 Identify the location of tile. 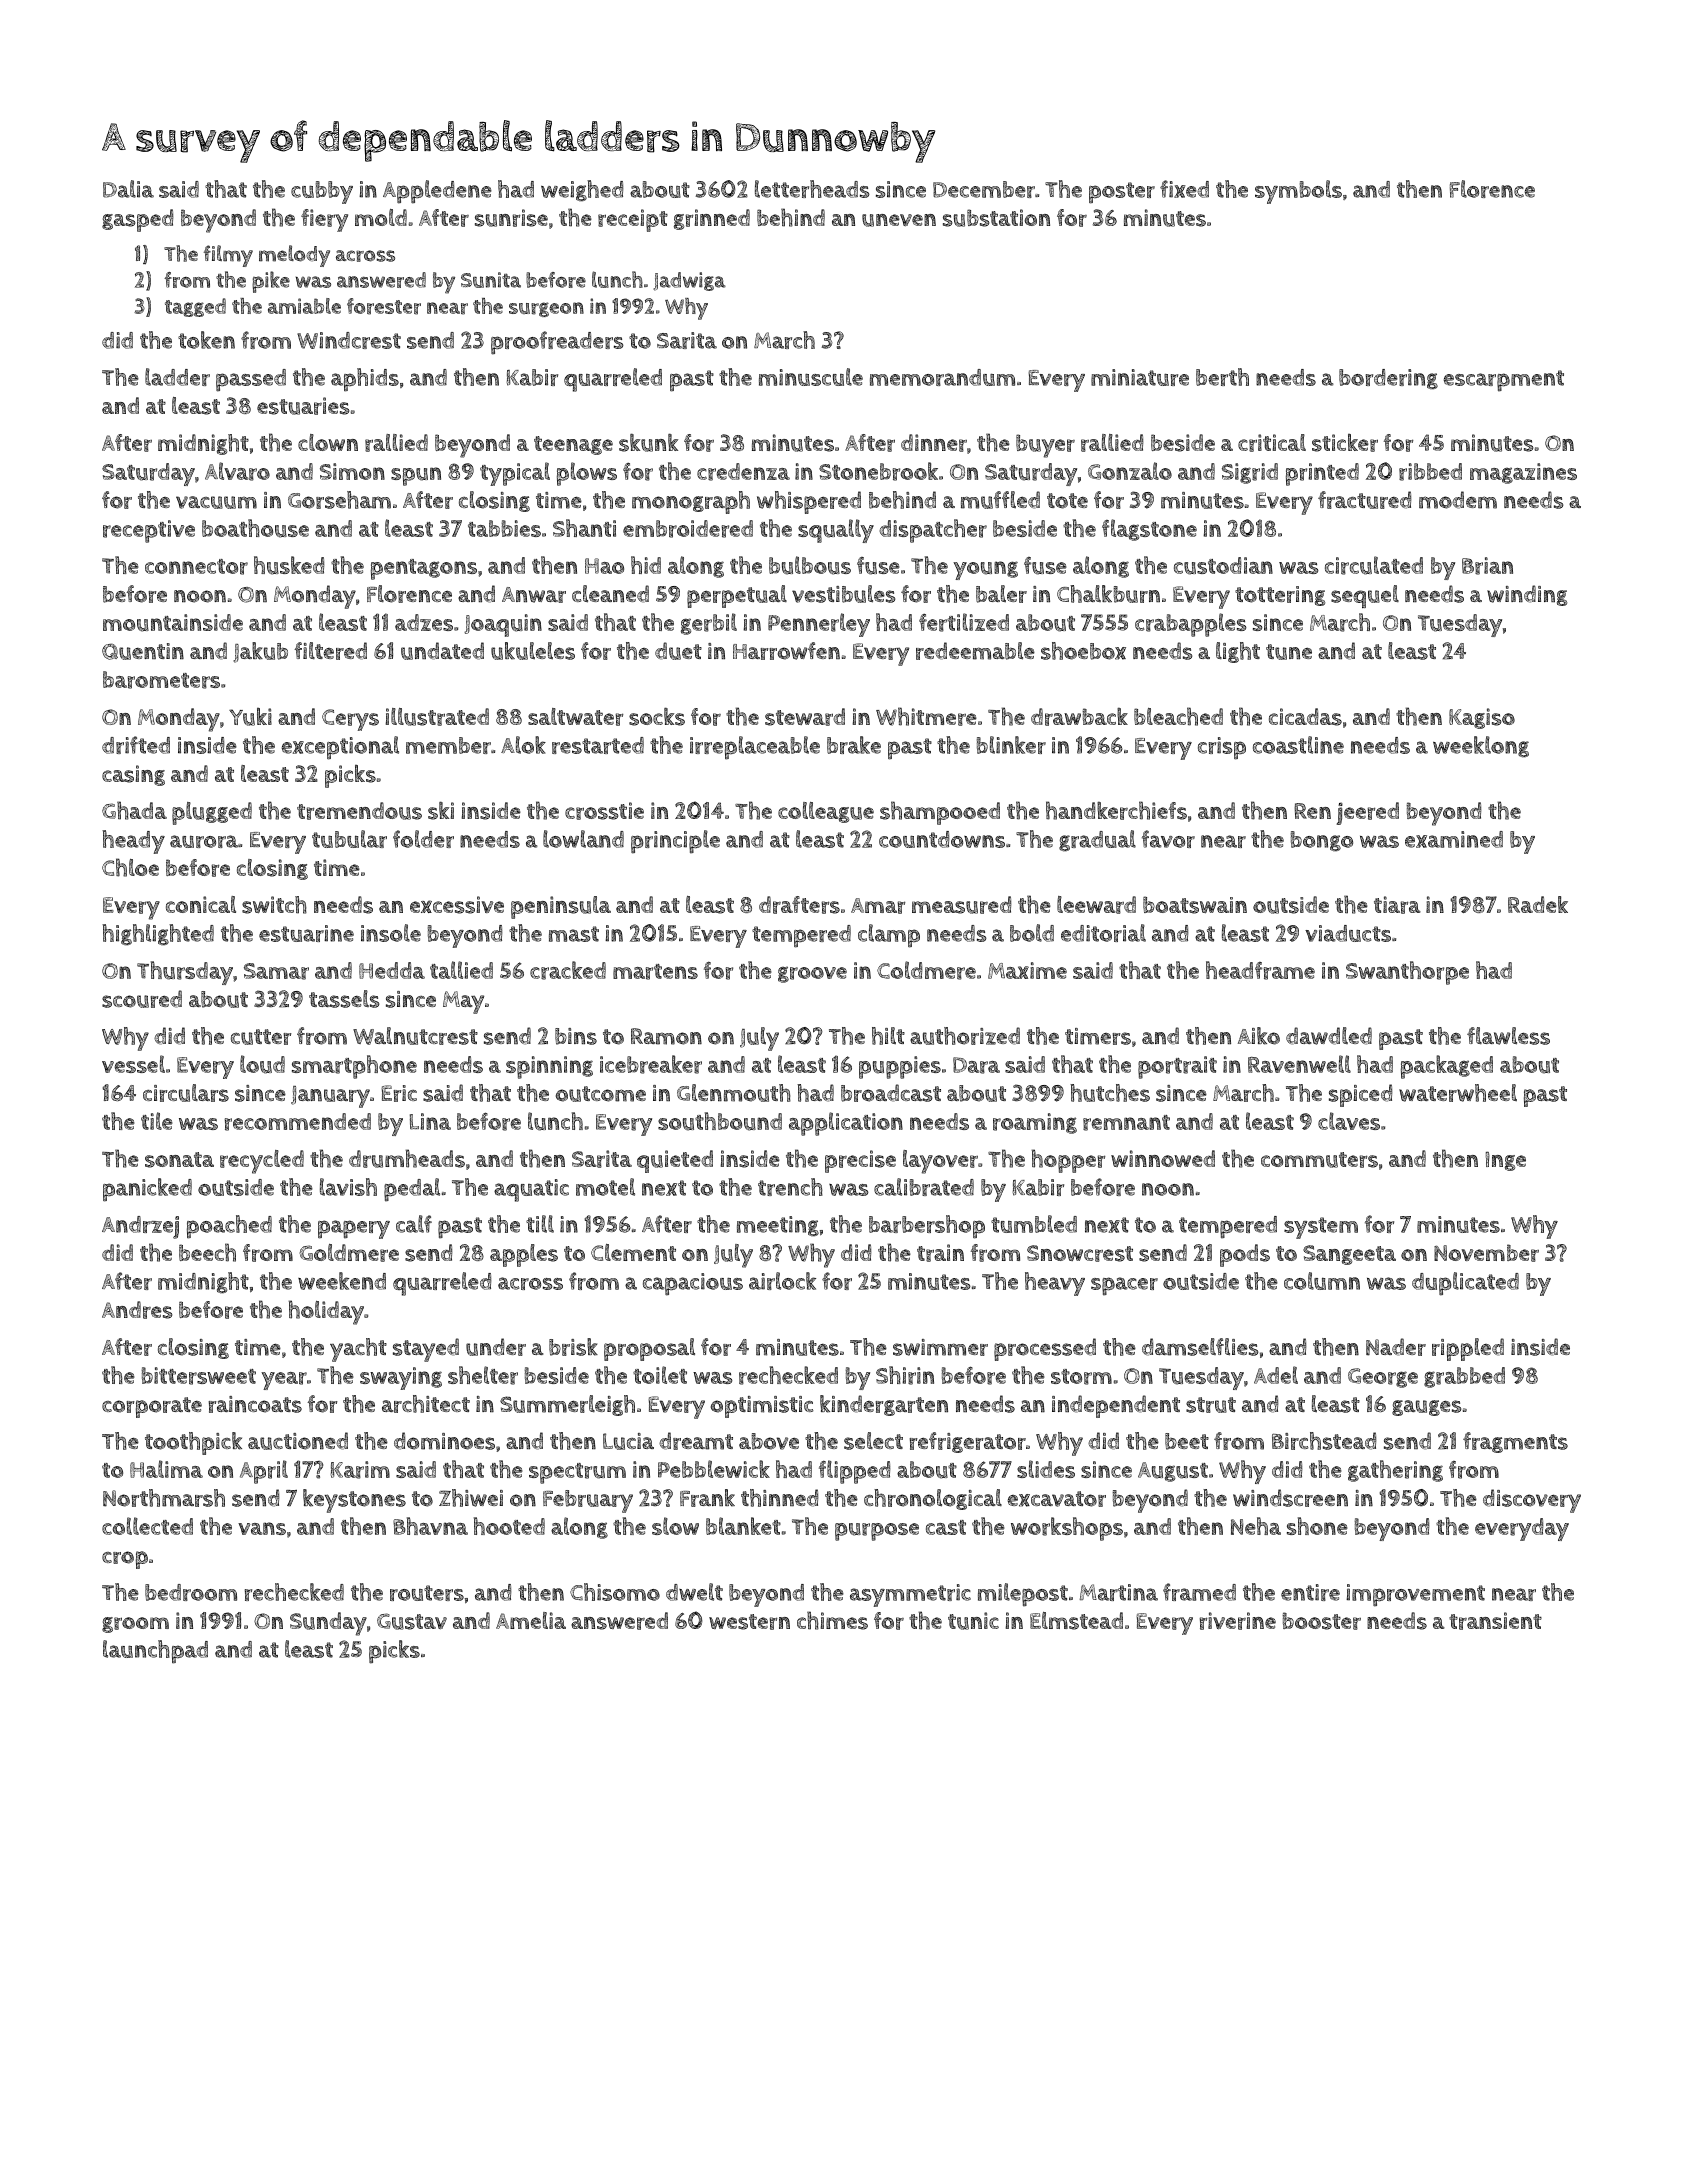
(157, 1121).
